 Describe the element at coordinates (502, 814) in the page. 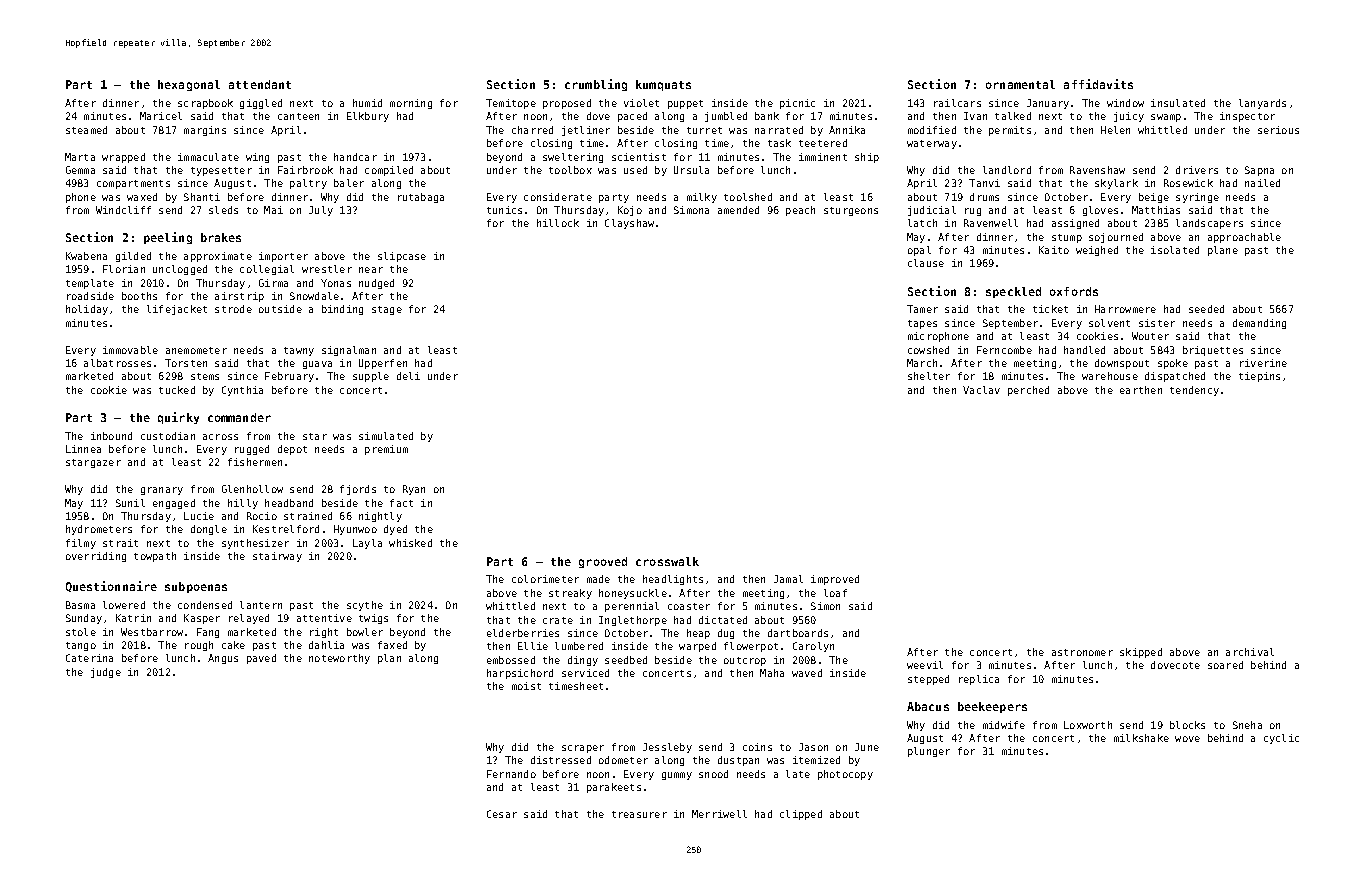

I see `Cesar` at that location.
